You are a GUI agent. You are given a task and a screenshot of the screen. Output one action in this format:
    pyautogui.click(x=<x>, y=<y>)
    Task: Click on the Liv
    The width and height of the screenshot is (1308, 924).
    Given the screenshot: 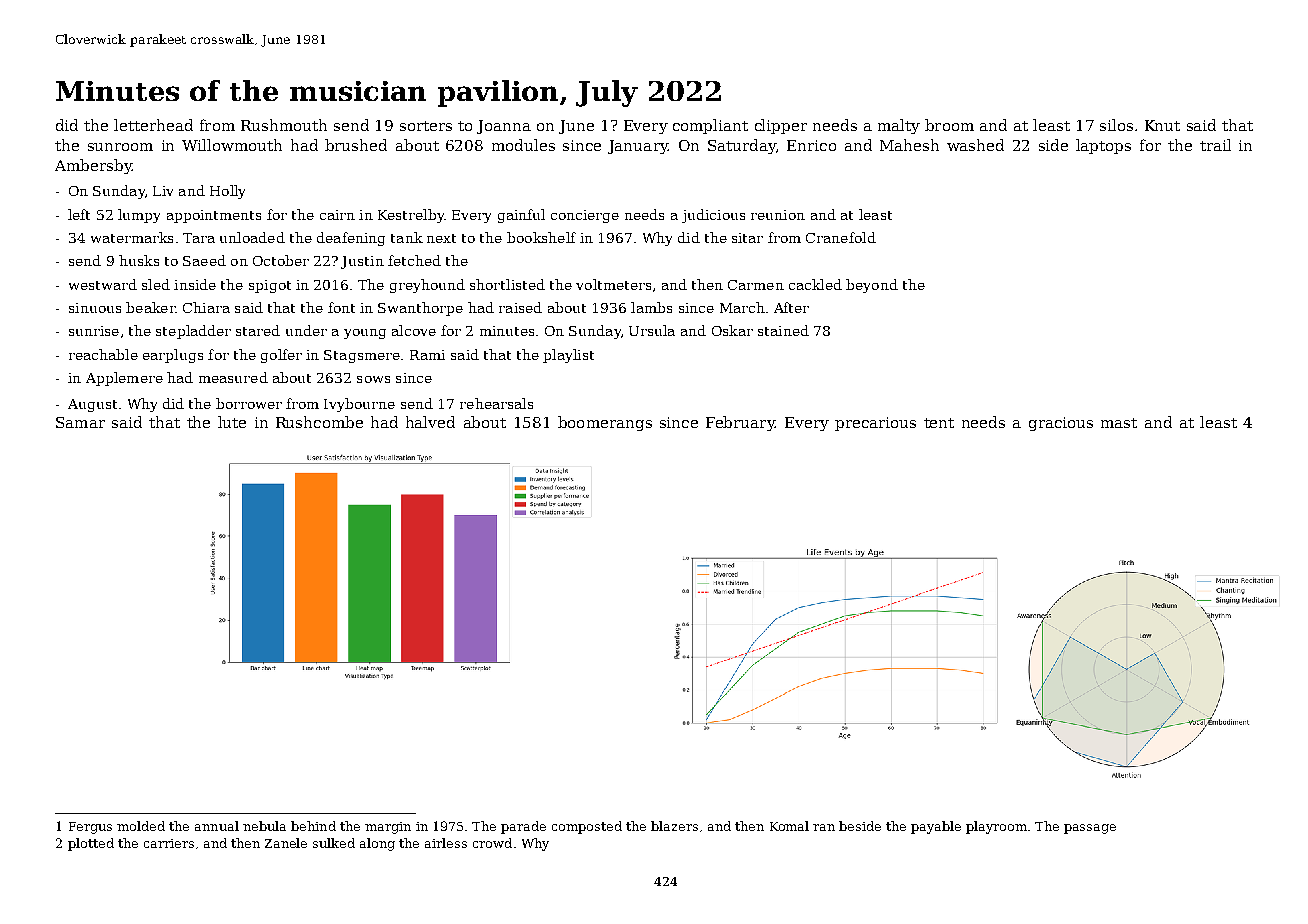 What is the action you would take?
    pyautogui.click(x=163, y=191)
